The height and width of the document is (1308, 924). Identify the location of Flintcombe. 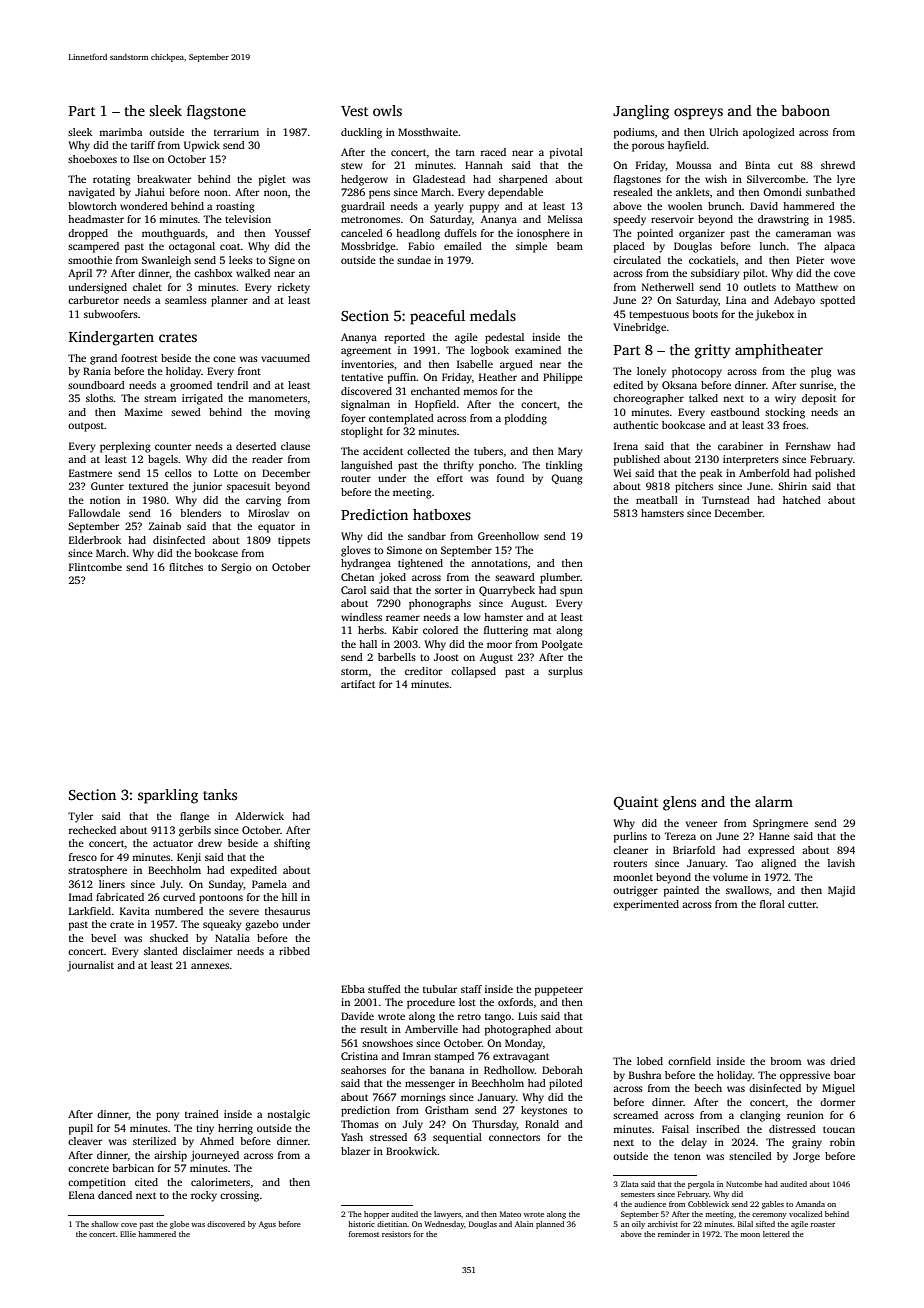
(95, 567).
